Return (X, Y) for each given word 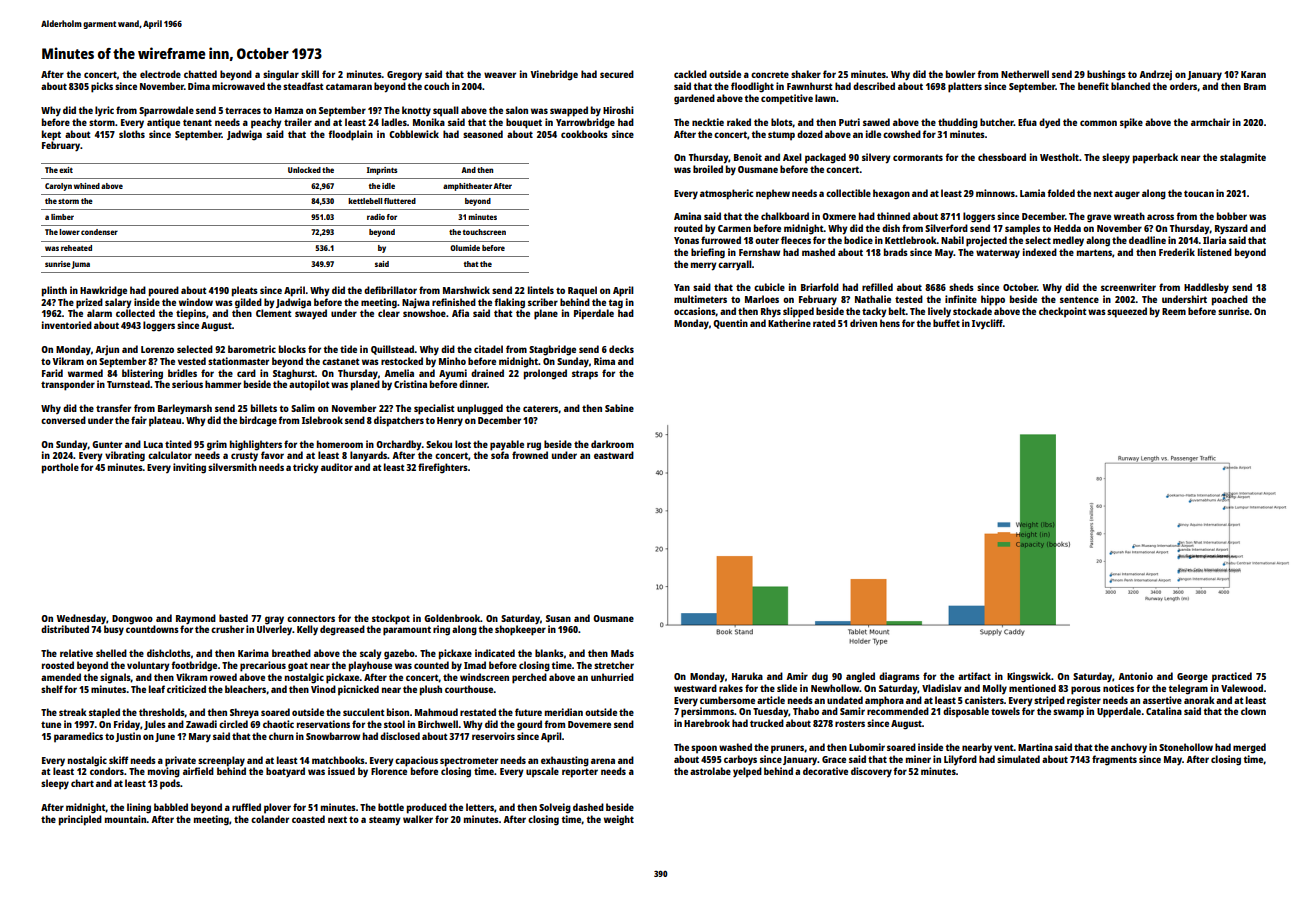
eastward (614, 455)
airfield (198, 771)
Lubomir (867, 747)
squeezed (1127, 312)
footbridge (194, 666)
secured (617, 74)
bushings (1106, 75)
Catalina (1164, 711)
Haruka (747, 676)
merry (704, 266)
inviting (189, 468)
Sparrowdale (166, 111)
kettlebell (365, 201)
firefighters (443, 468)
